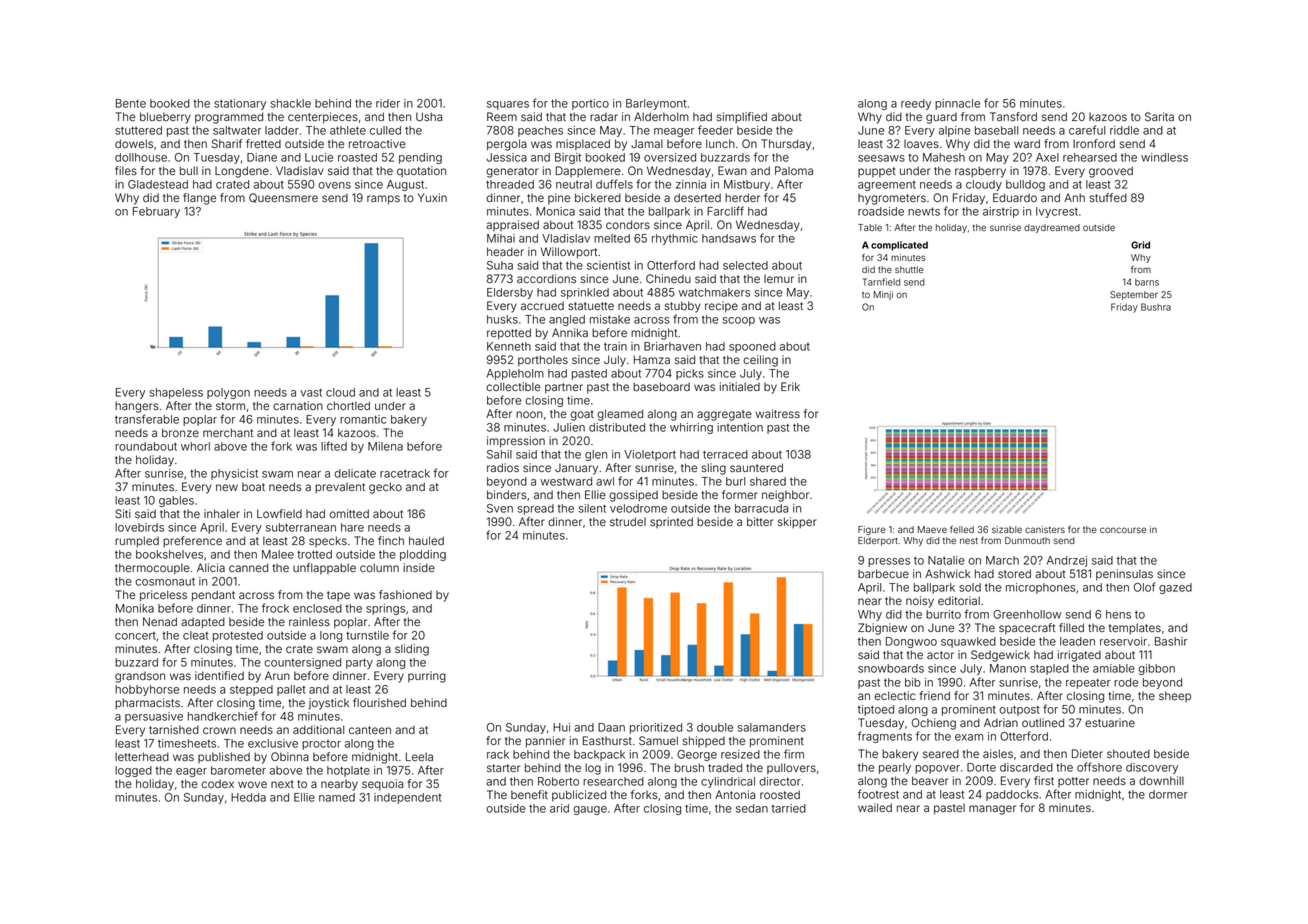 The width and height of the screenshot is (1308, 924). What do you see at coordinates (230, 406) in the screenshot?
I see `storm` at bounding box center [230, 406].
